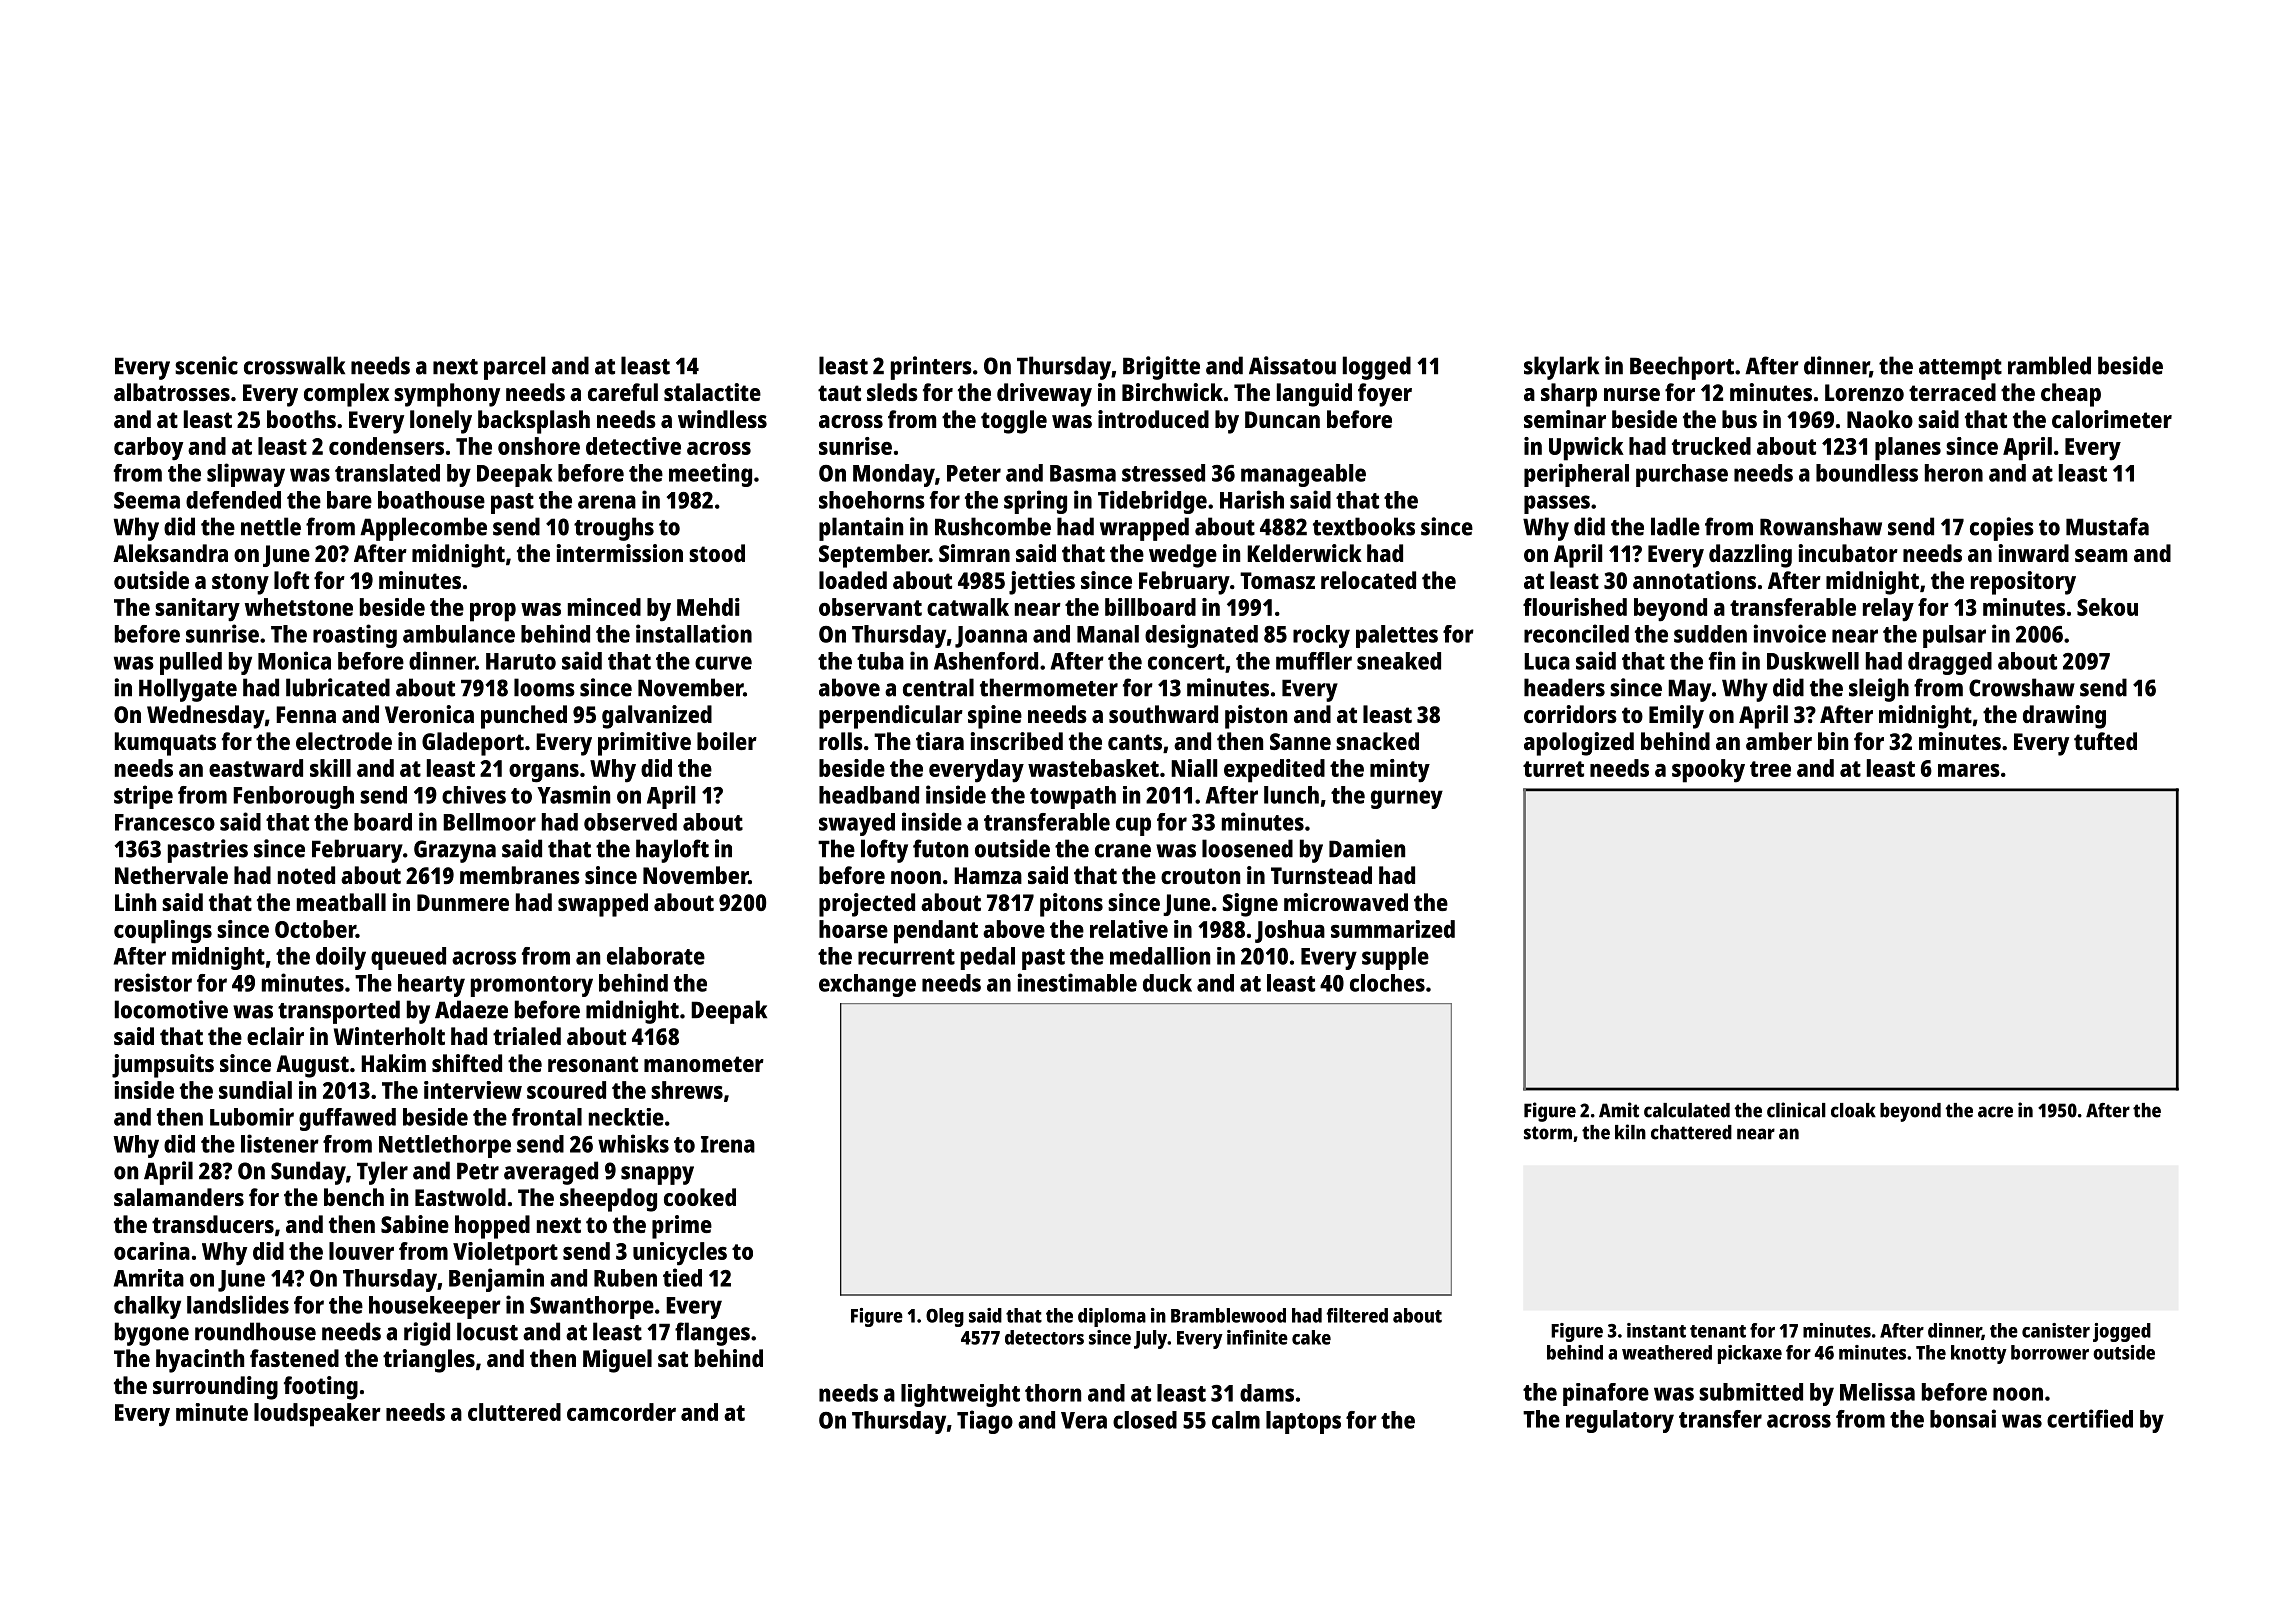 This screenshot has width=2292, height=1620. I want to click on rambled, so click(2049, 365).
